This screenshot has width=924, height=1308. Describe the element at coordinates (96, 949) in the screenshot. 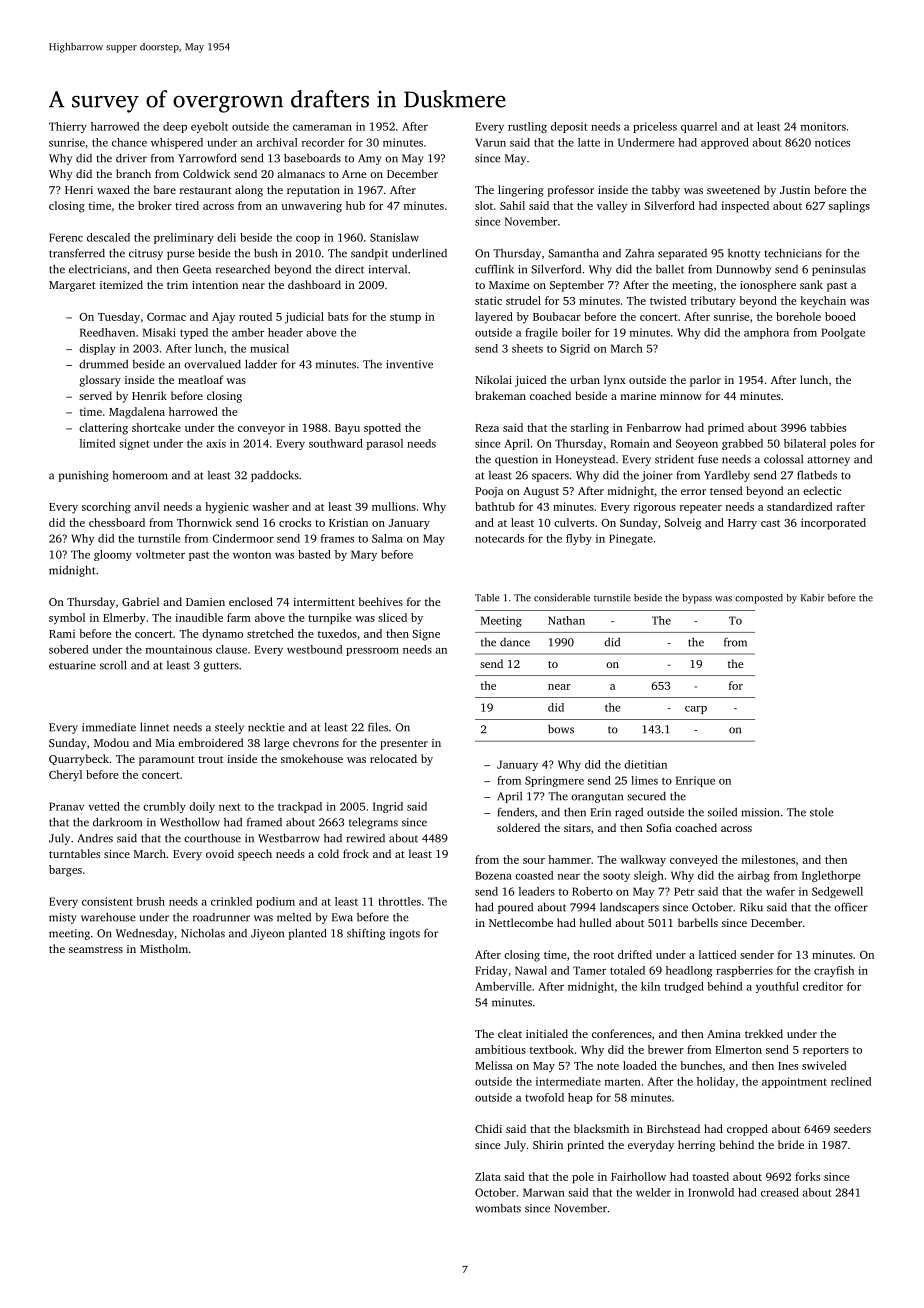

I see `seamstress` at that location.
